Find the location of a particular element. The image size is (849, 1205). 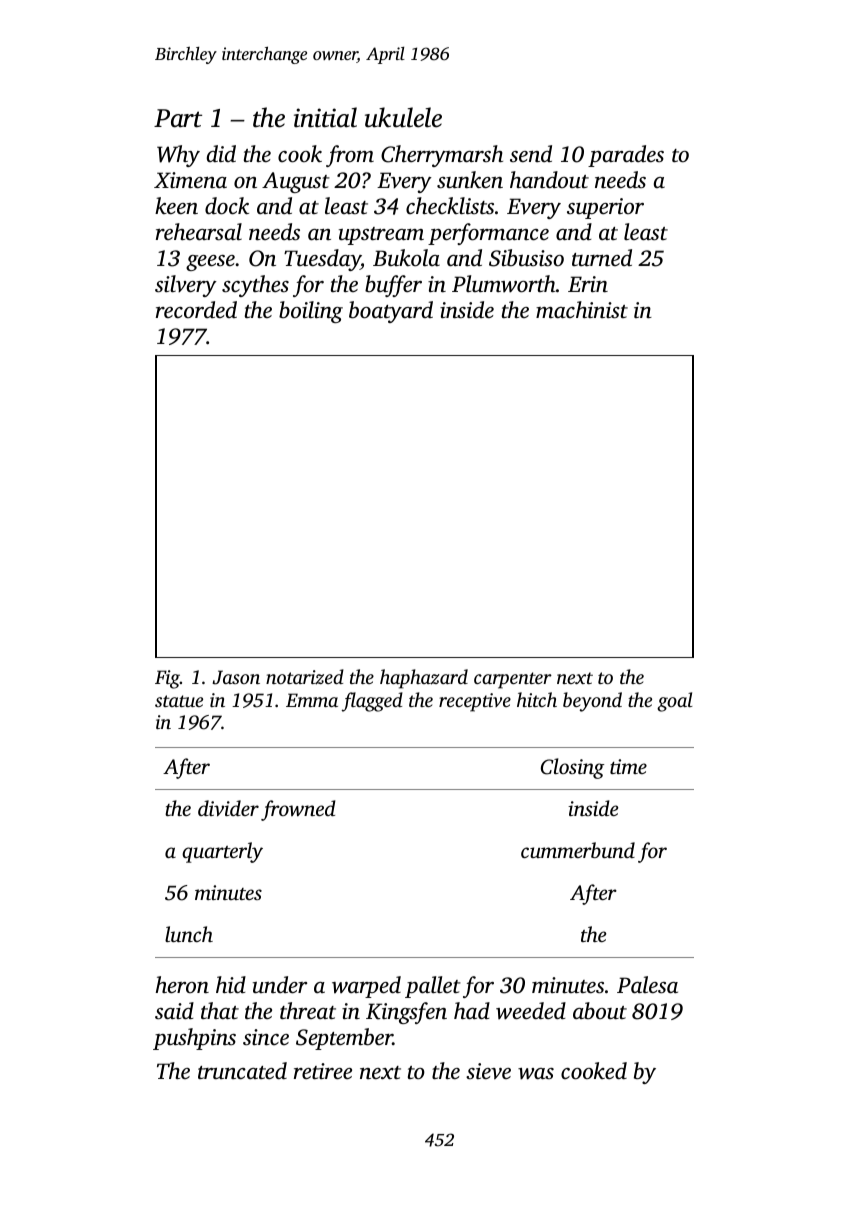

since is located at coordinates (266, 1037).
